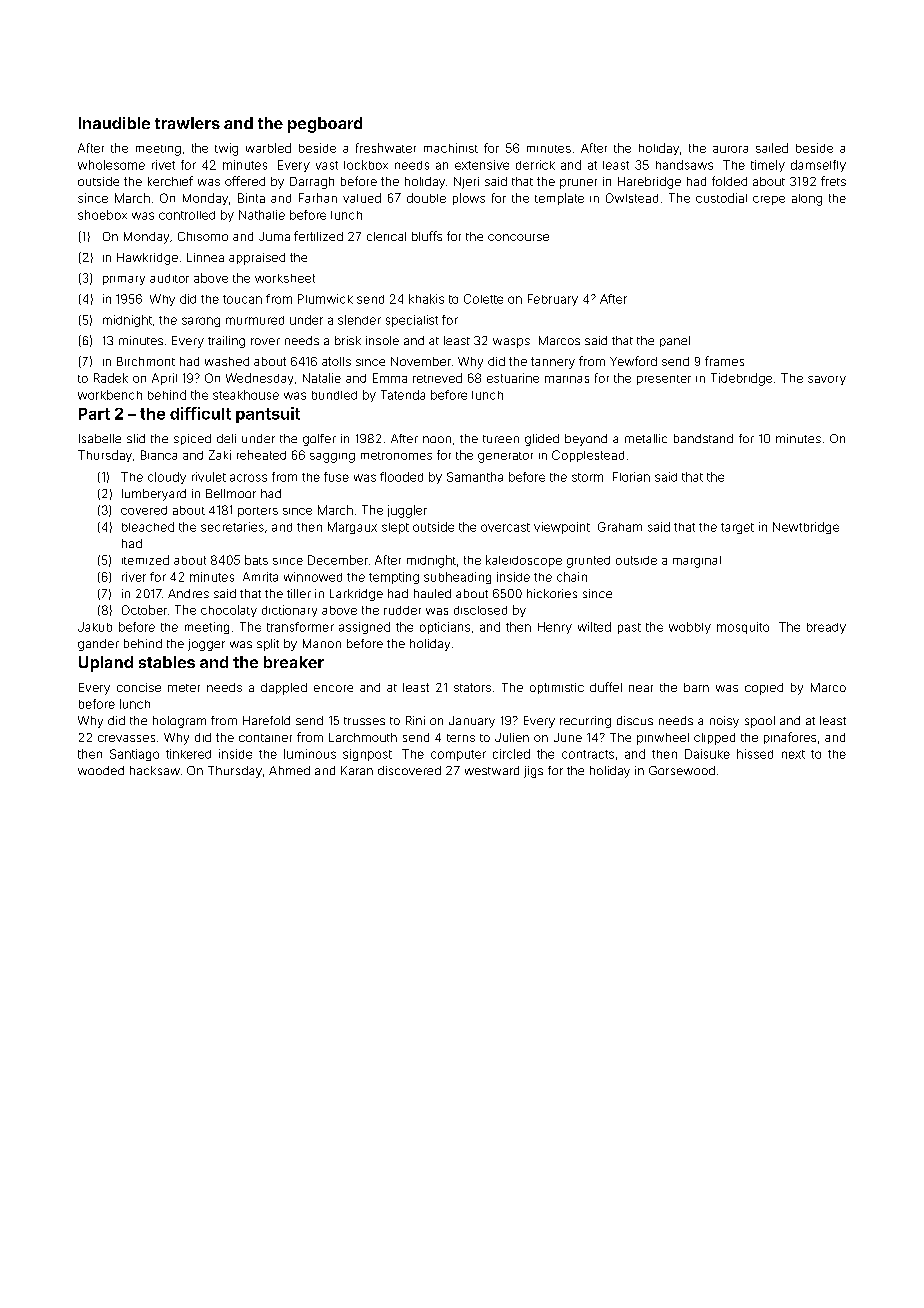  I want to click on clerical, so click(386, 236).
